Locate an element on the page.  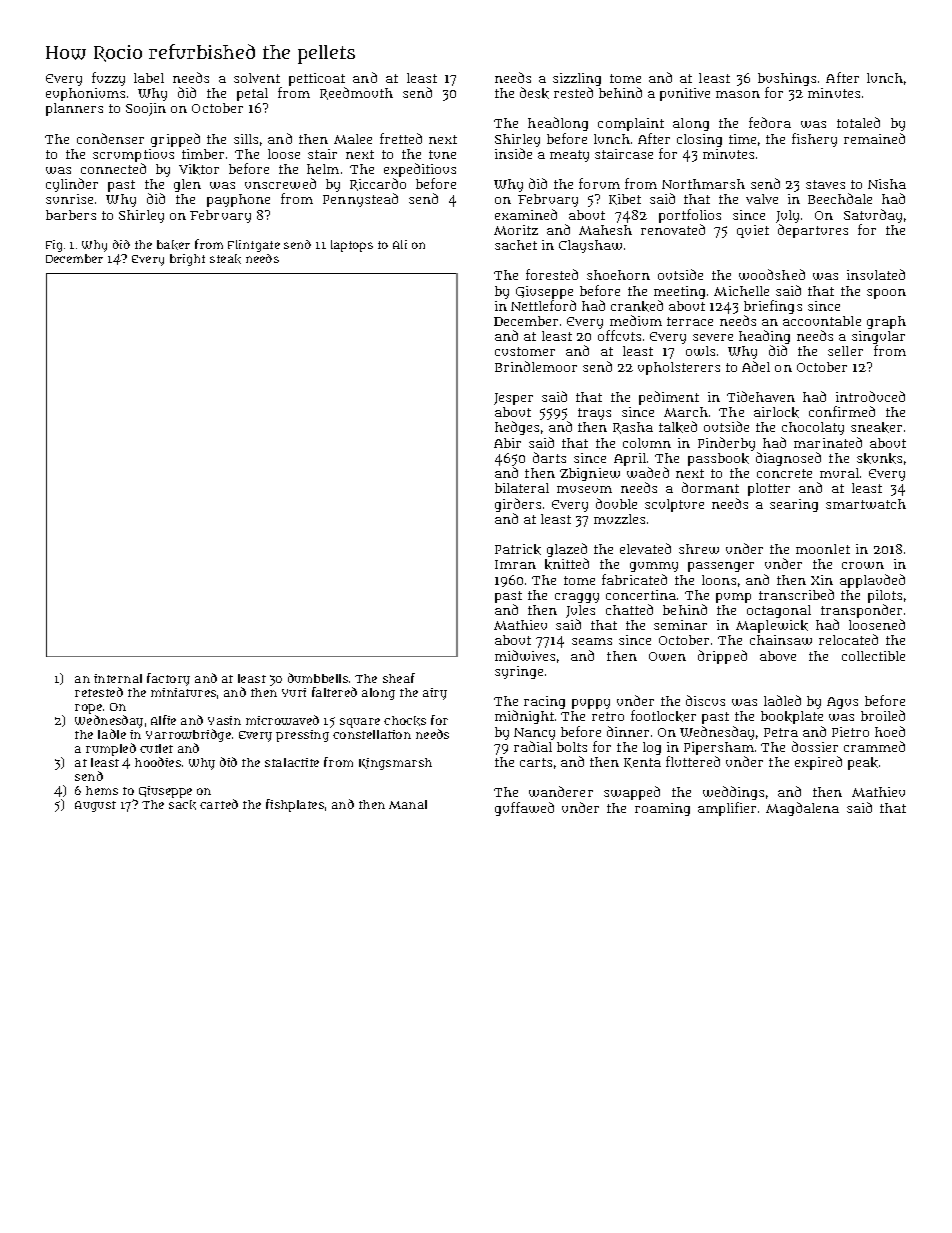
seller is located at coordinates (845, 351).
